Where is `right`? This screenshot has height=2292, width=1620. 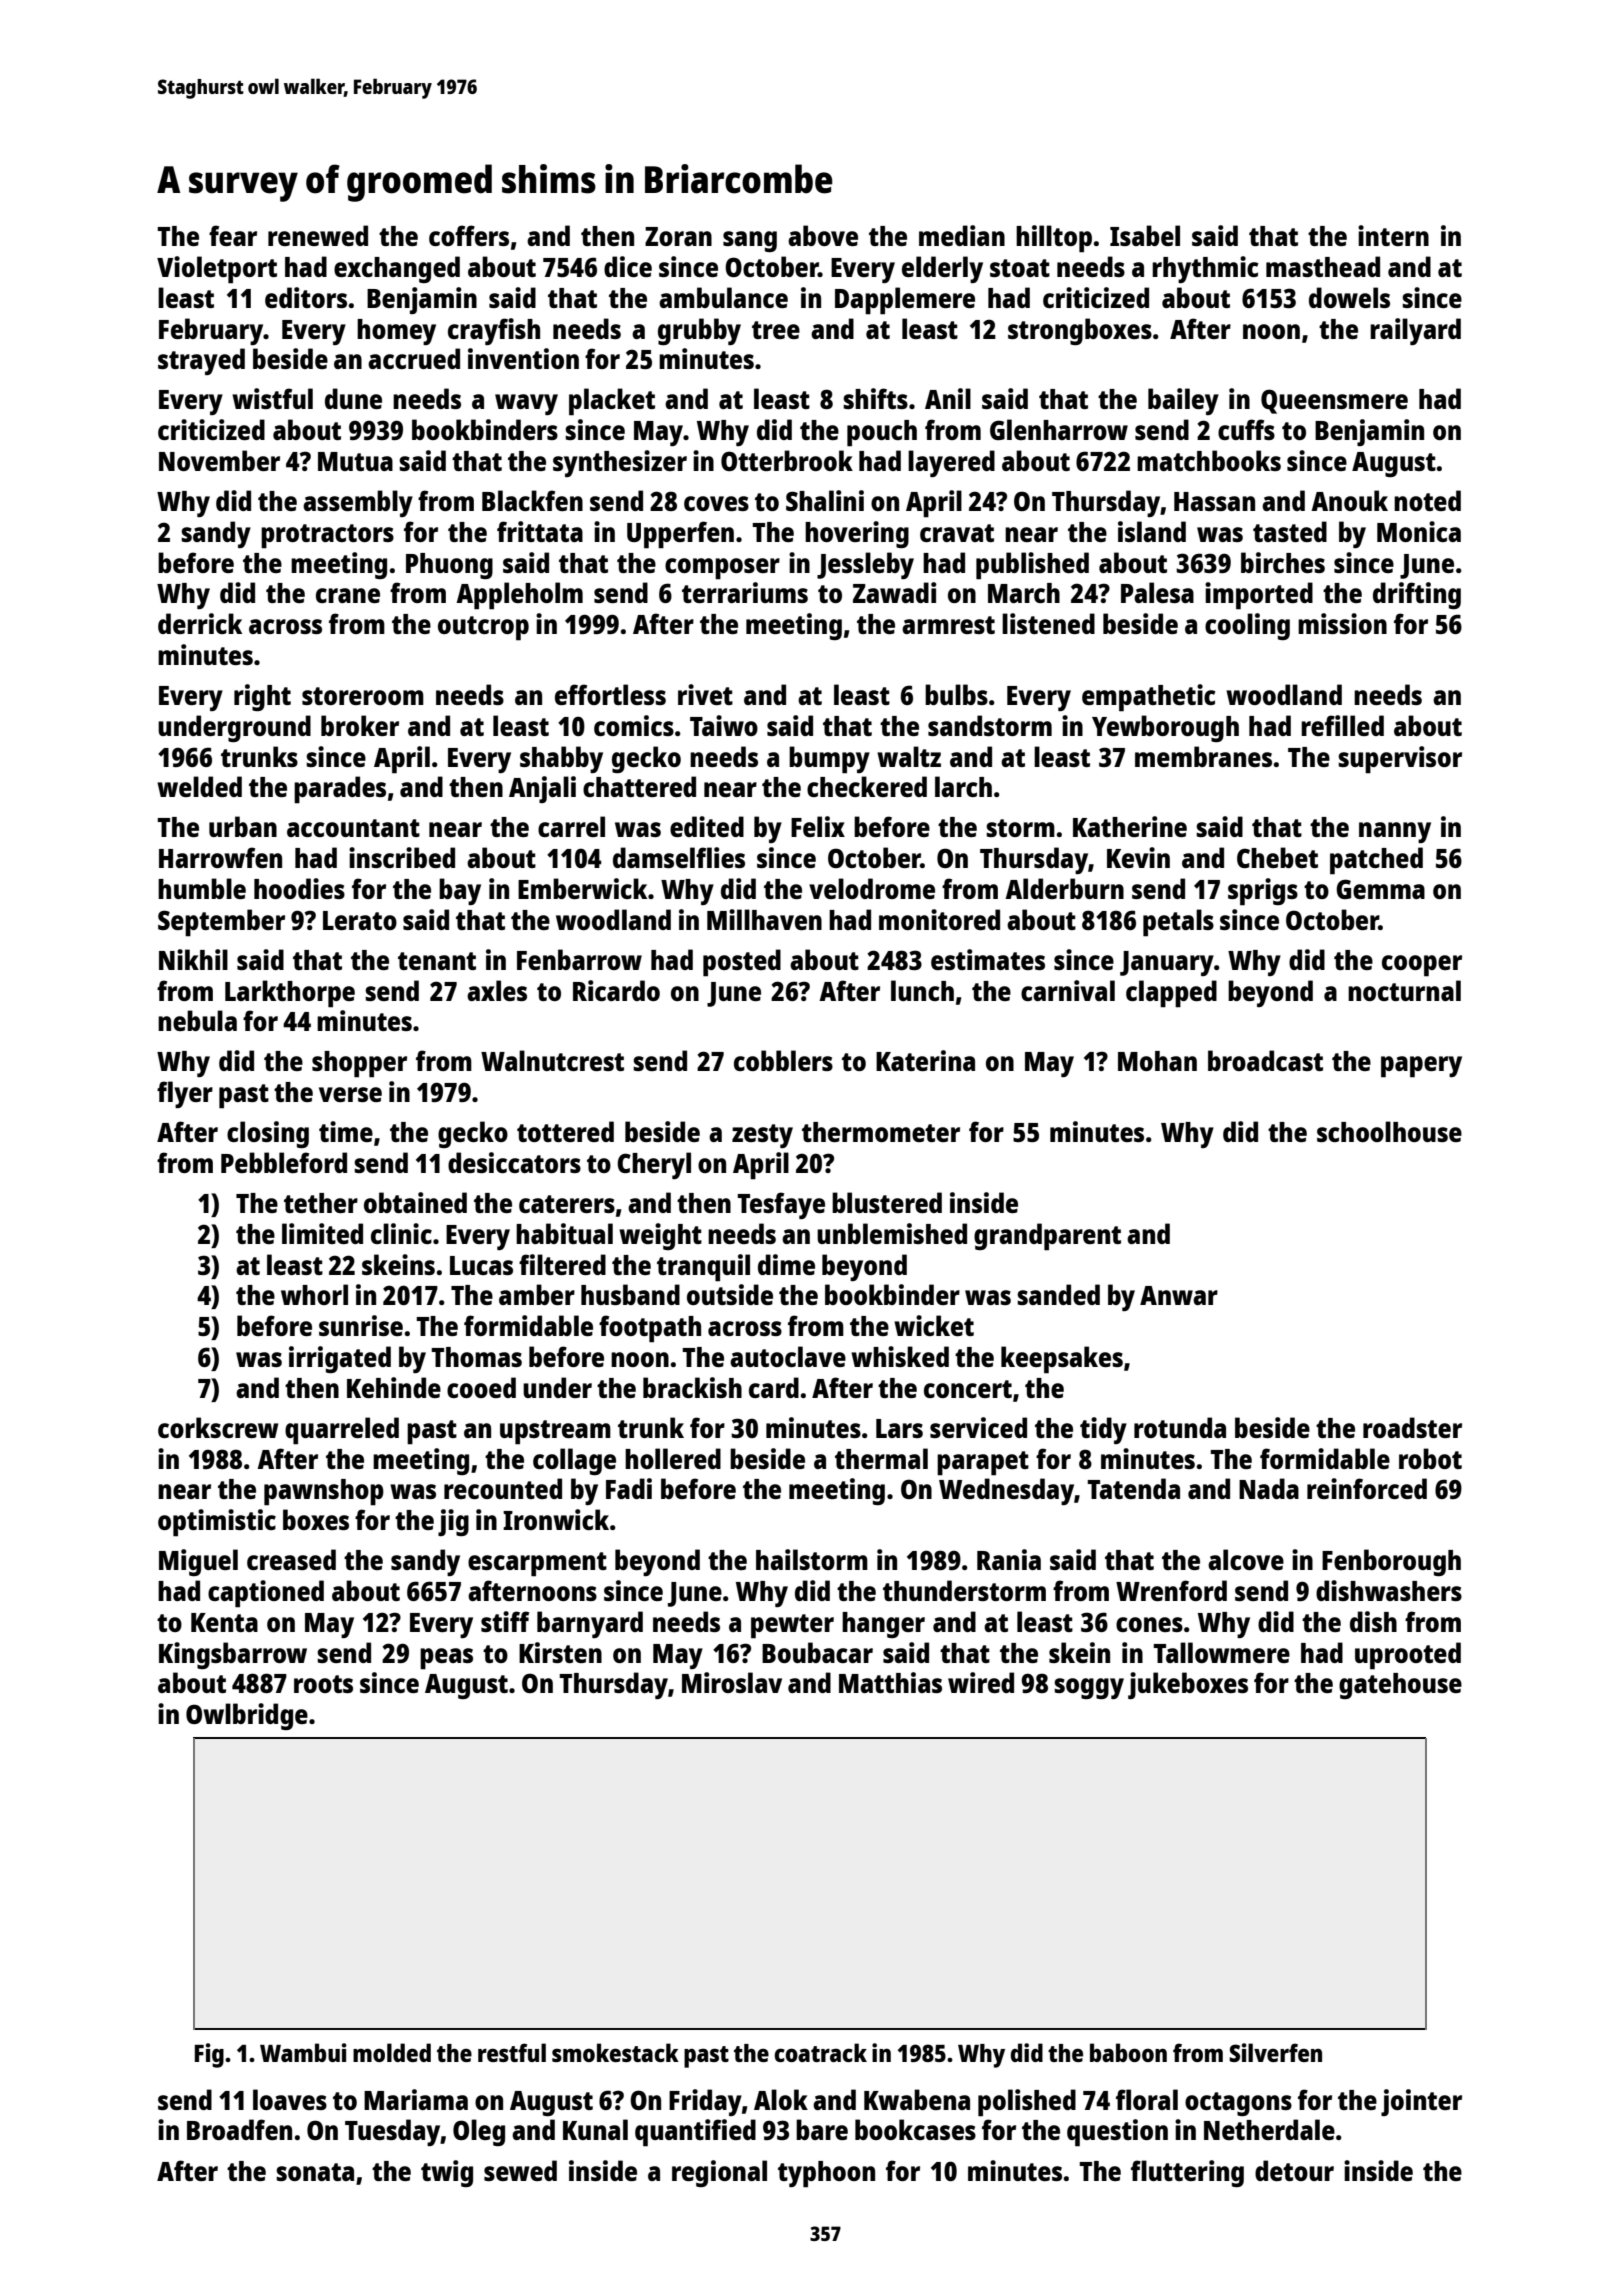
right is located at coordinates (262, 697).
